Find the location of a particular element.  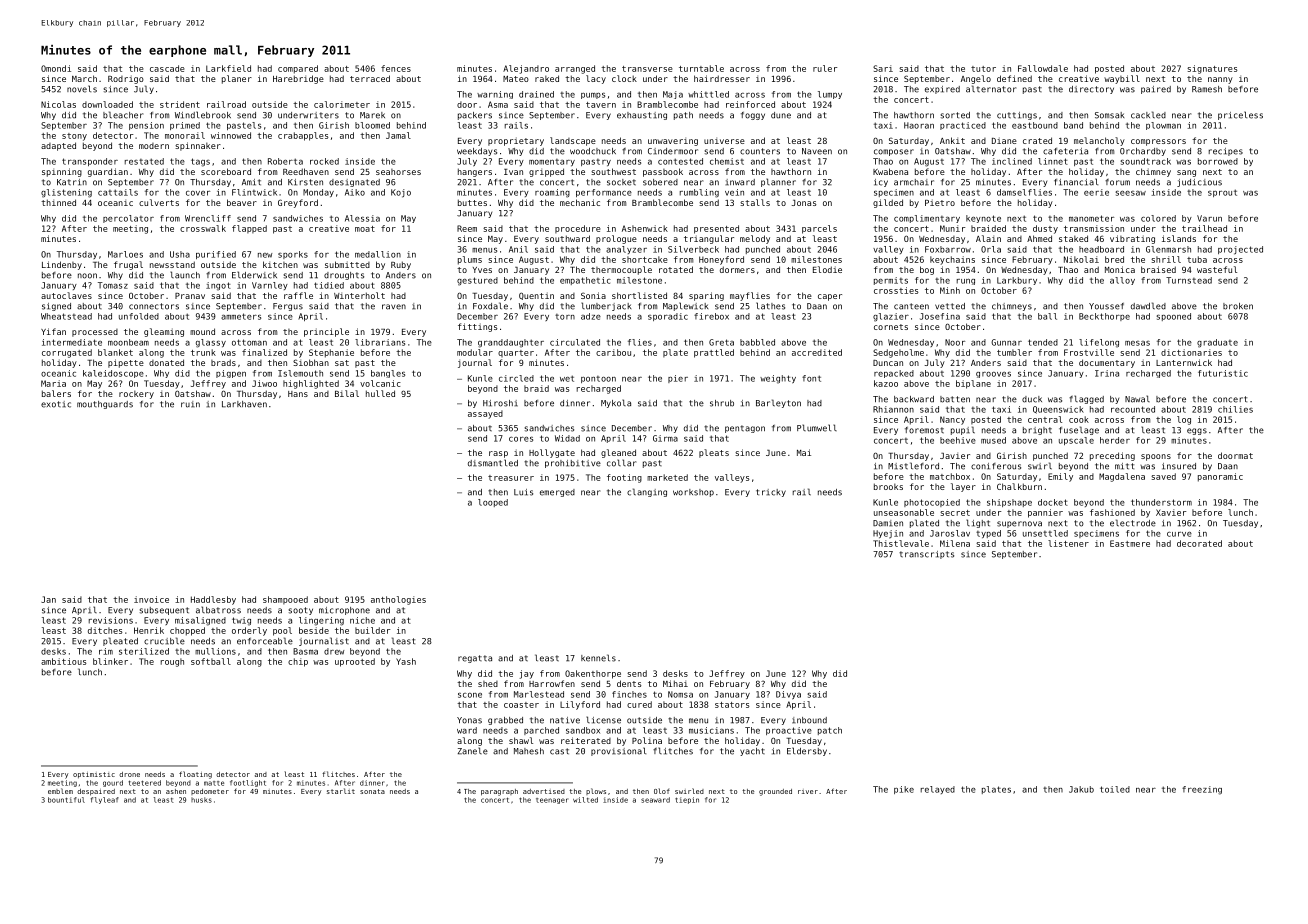

chilies is located at coordinates (1235, 409).
